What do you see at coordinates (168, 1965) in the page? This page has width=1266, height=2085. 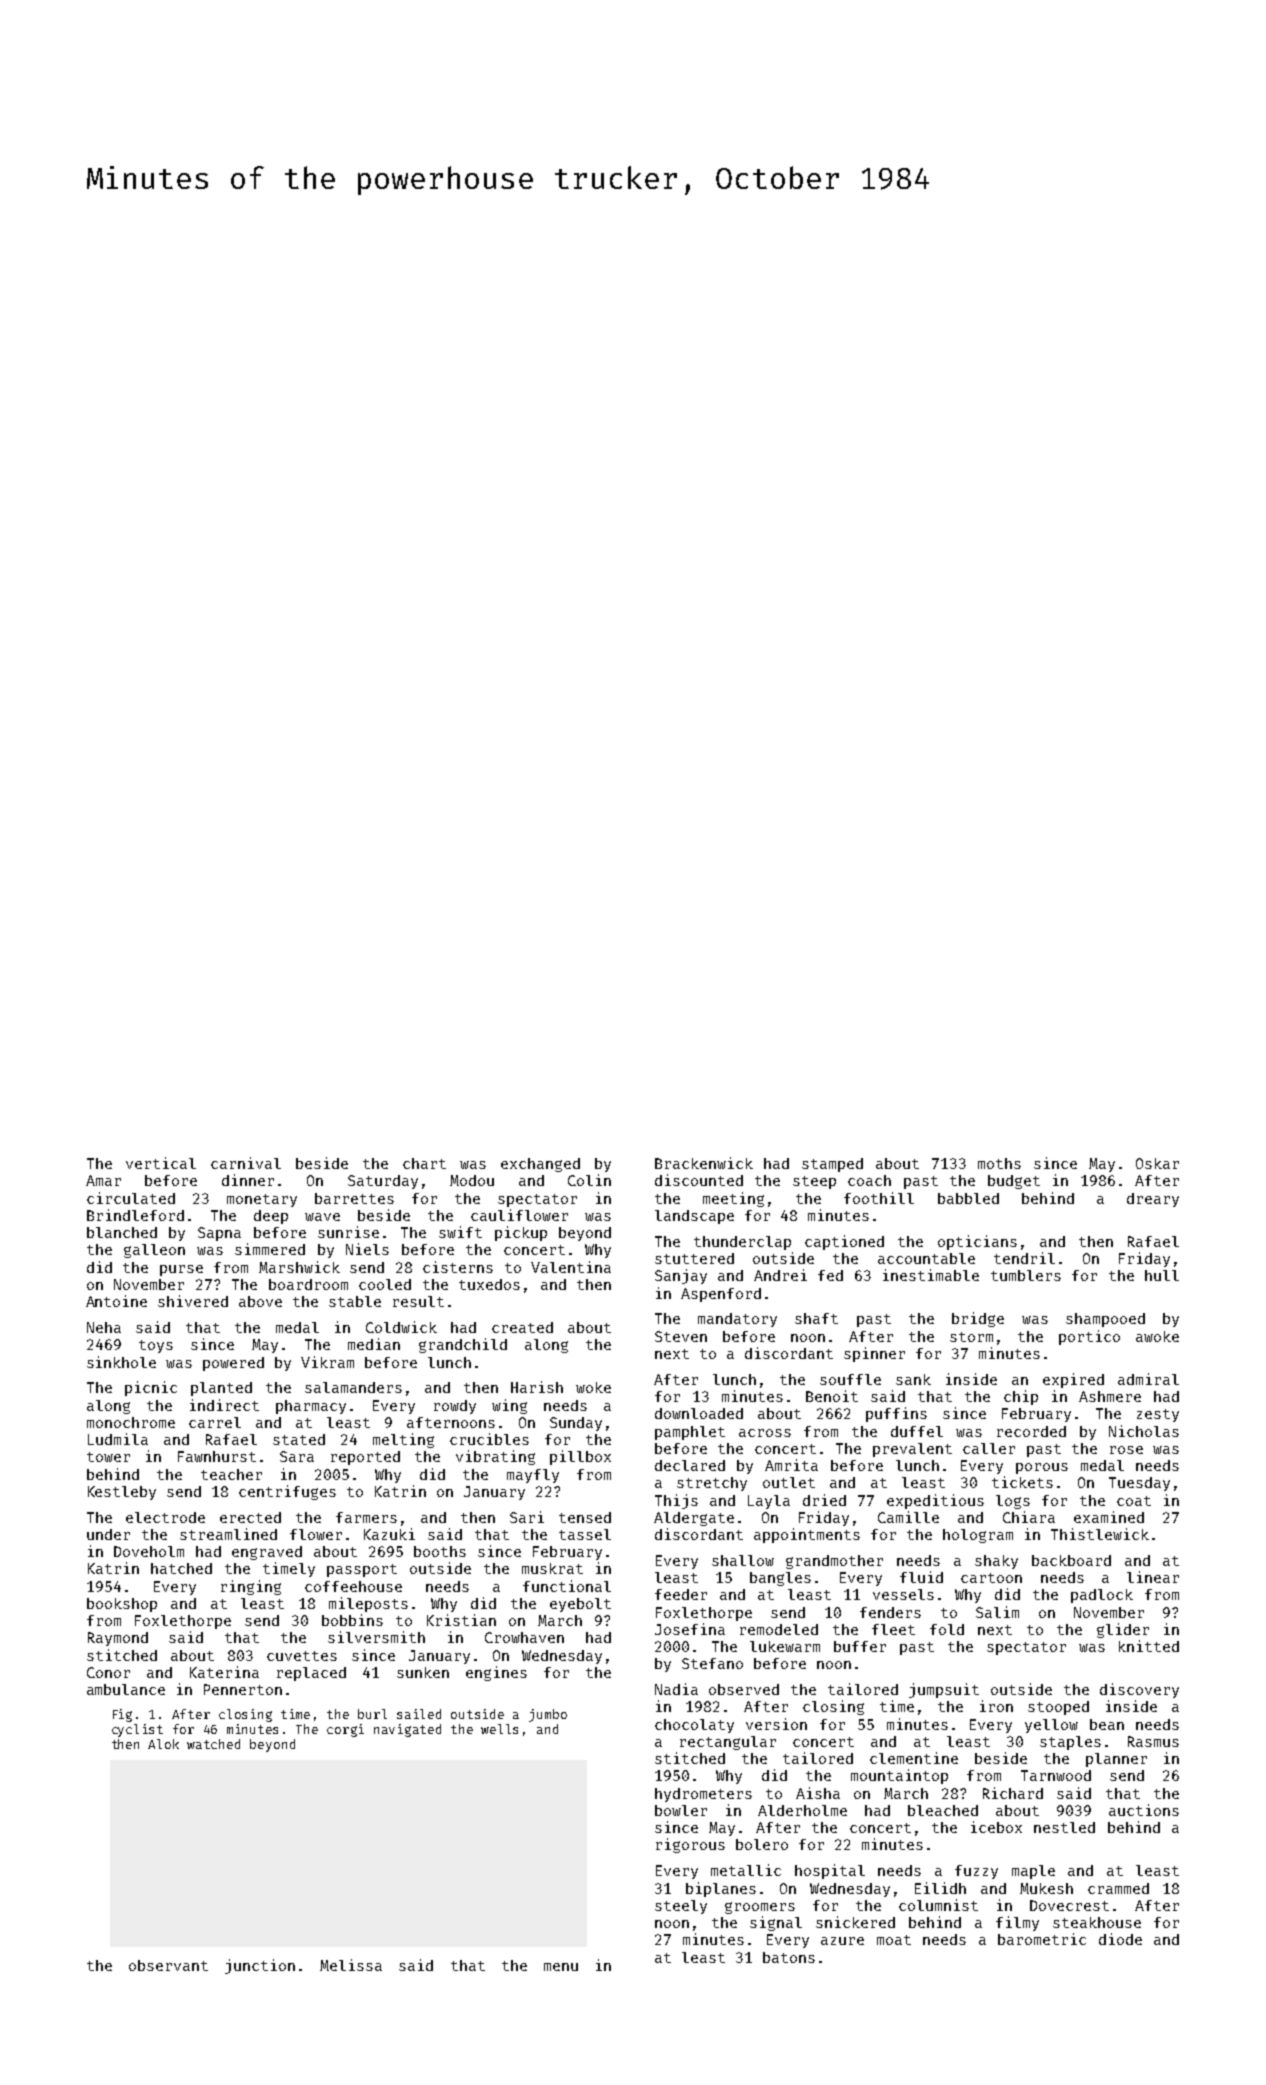 I see `observant` at bounding box center [168, 1965].
